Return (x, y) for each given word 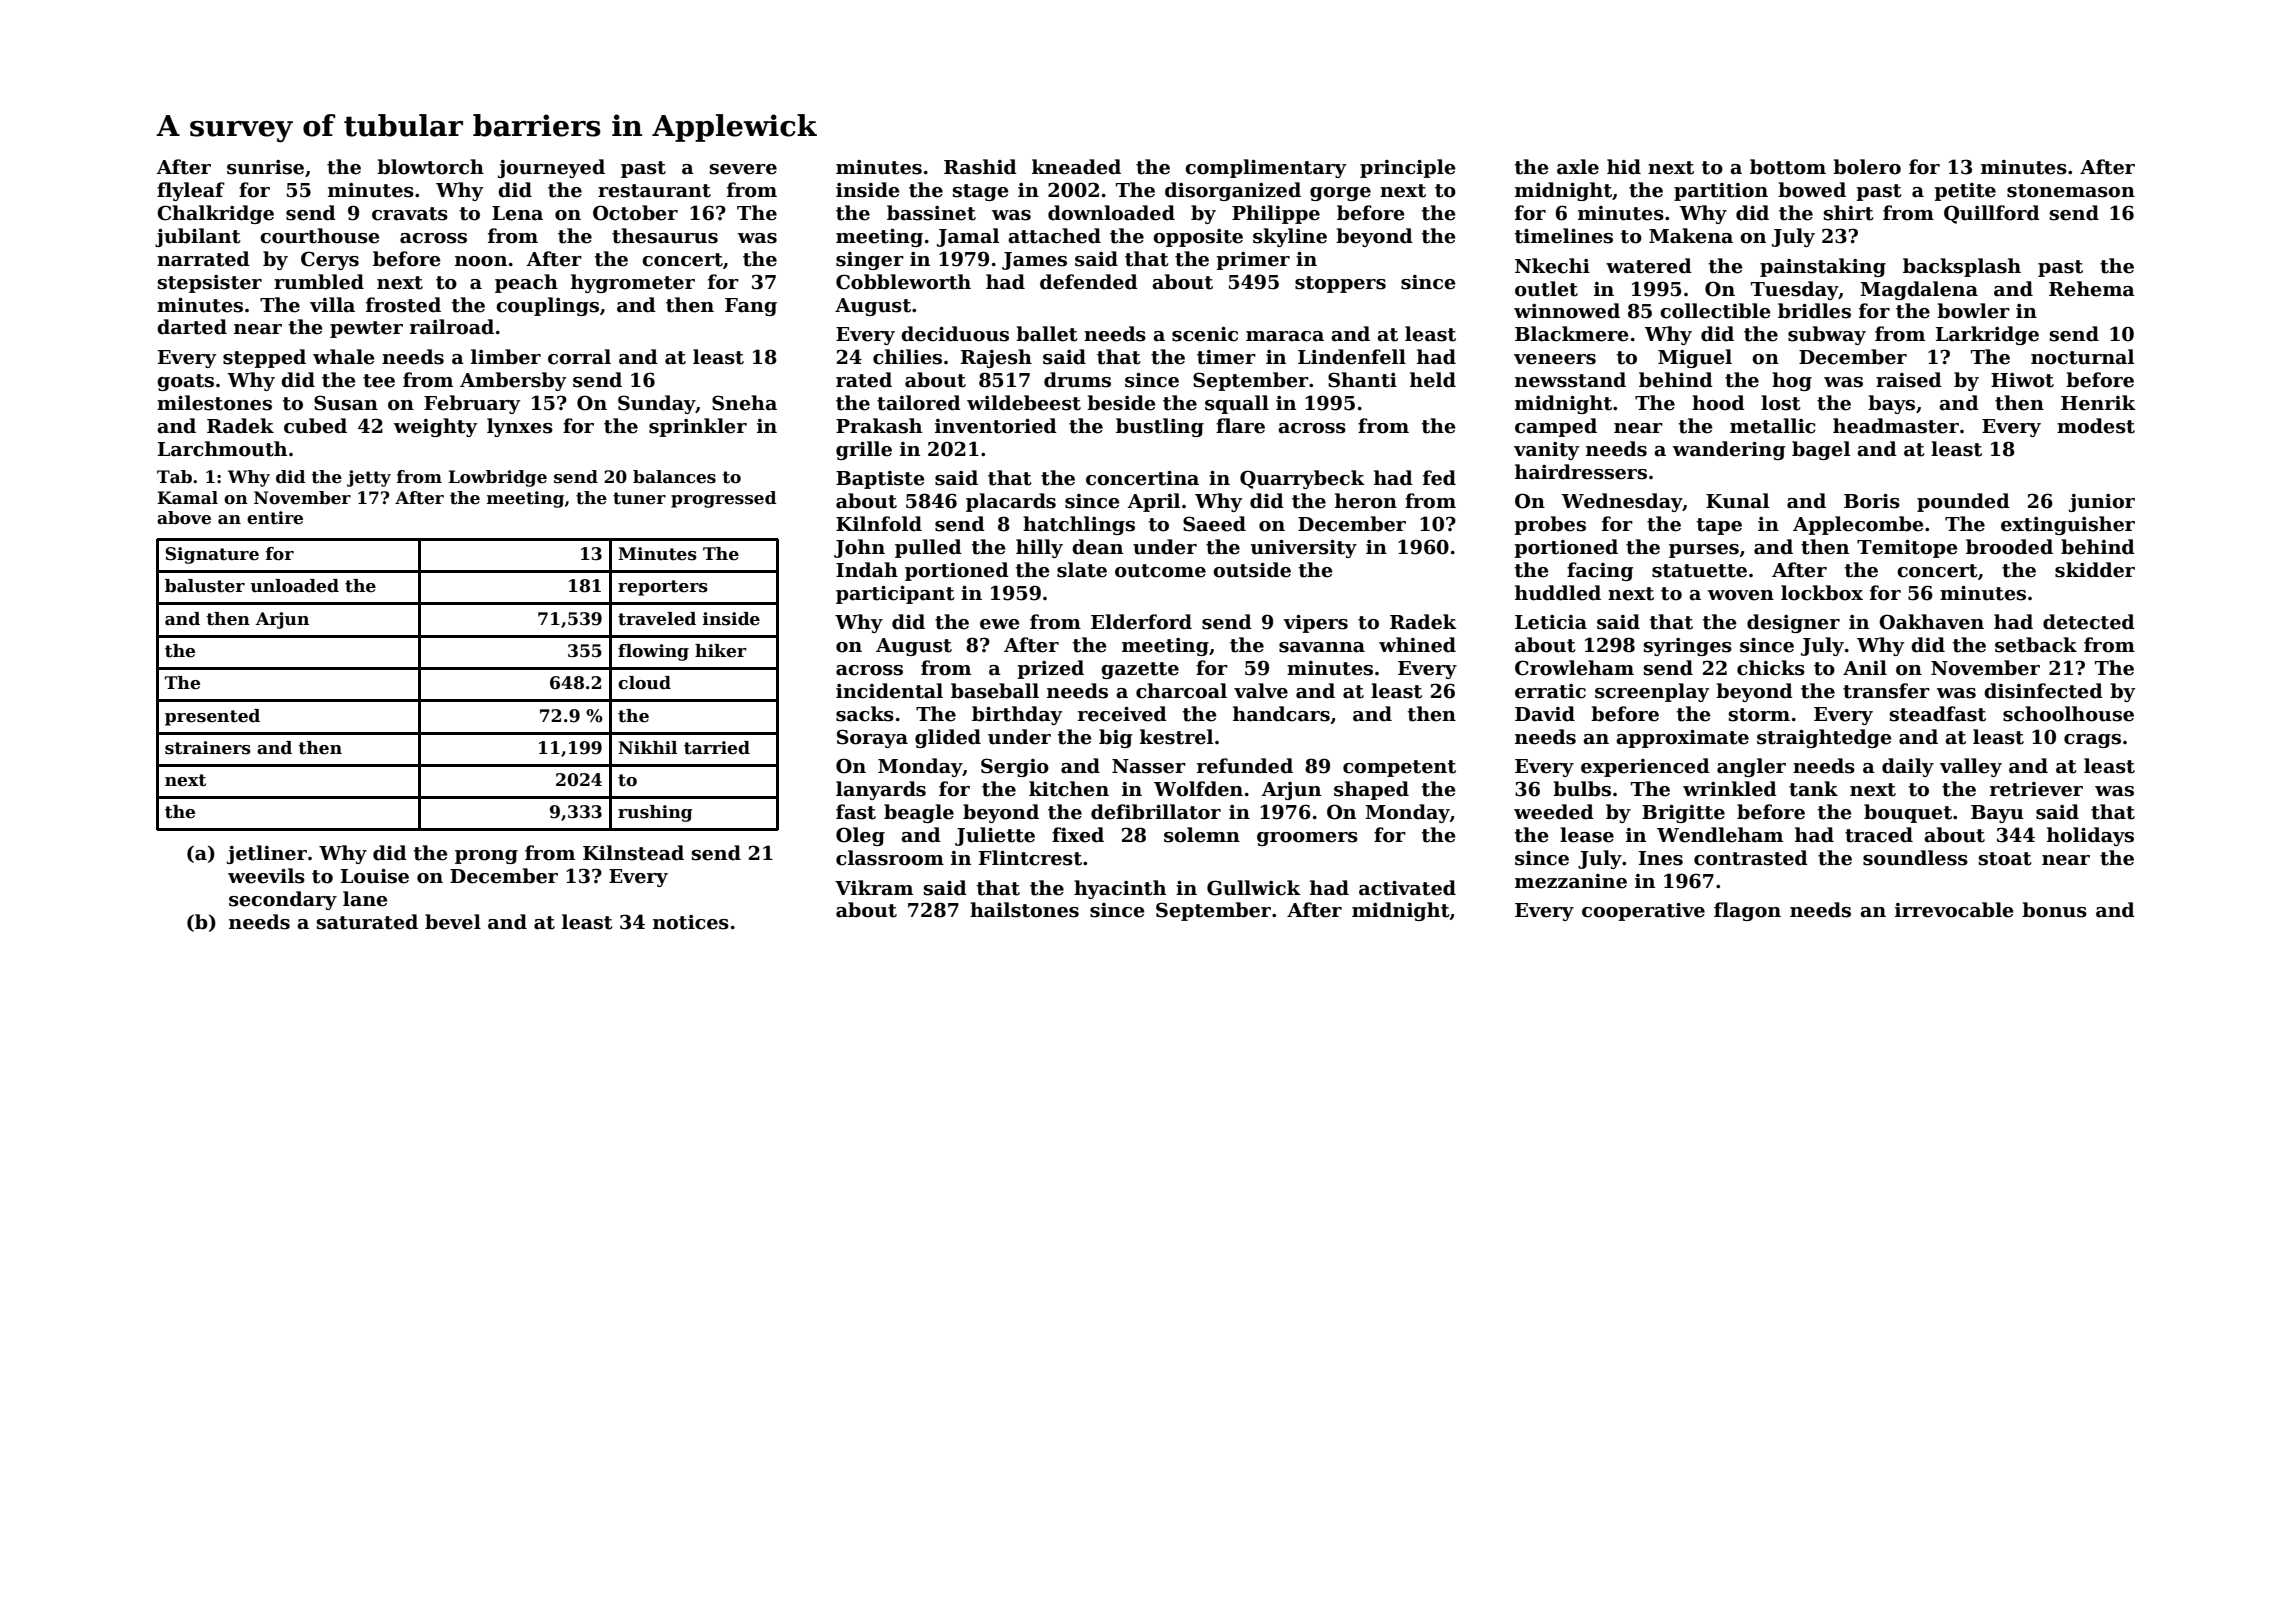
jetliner (267, 854)
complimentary (1265, 168)
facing (1600, 571)
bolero (1867, 167)
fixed (1078, 835)
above (184, 518)
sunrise (265, 167)
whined (1417, 645)
